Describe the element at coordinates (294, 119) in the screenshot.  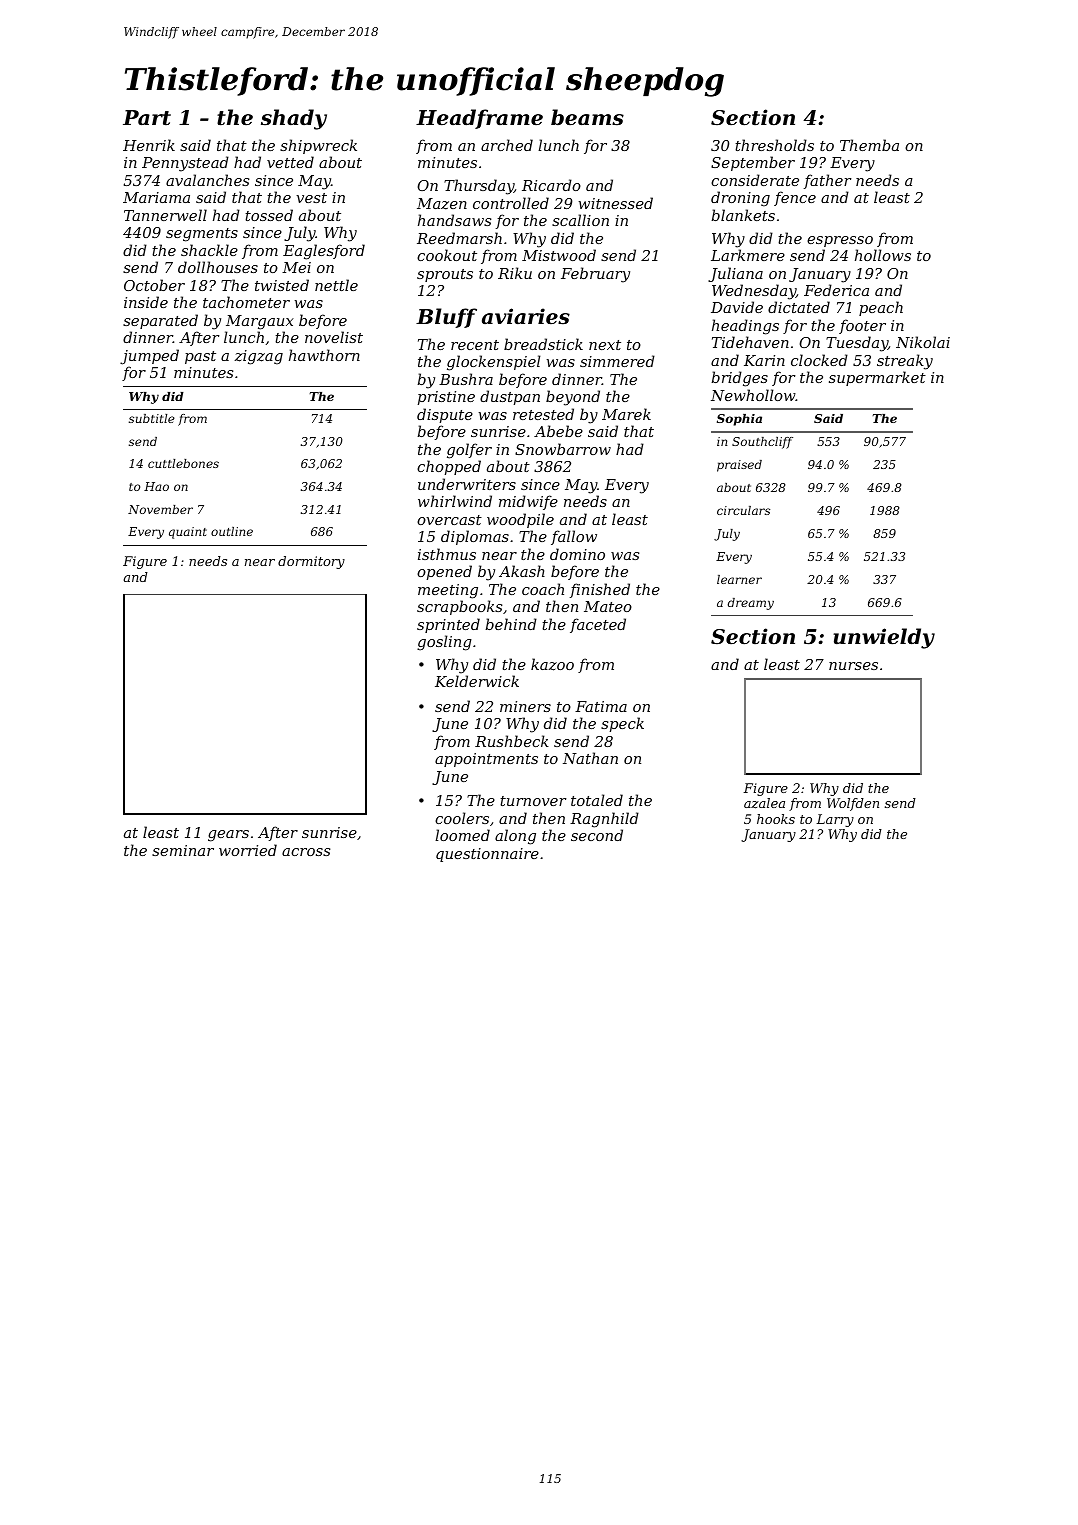
I see `shady` at that location.
